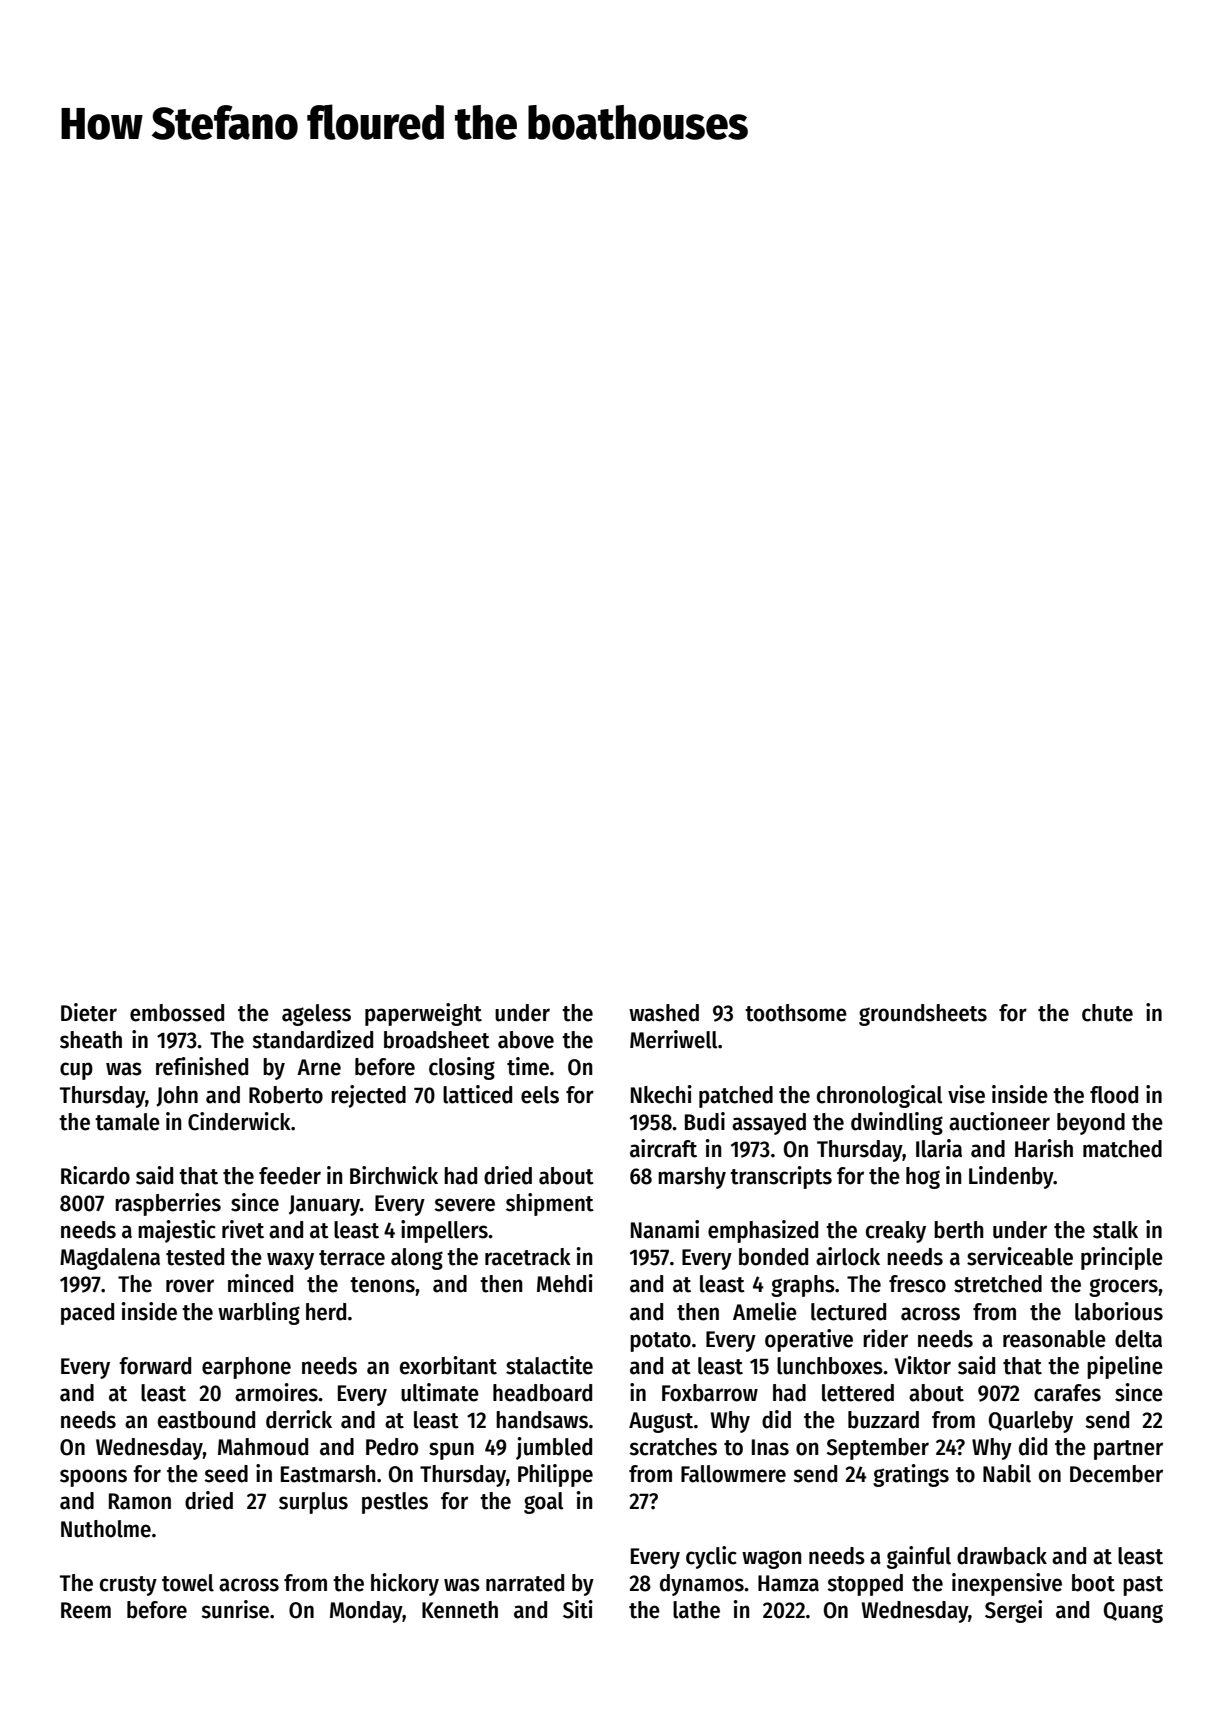  What do you see at coordinates (155, 1366) in the image?
I see `forward` at bounding box center [155, 1366].
